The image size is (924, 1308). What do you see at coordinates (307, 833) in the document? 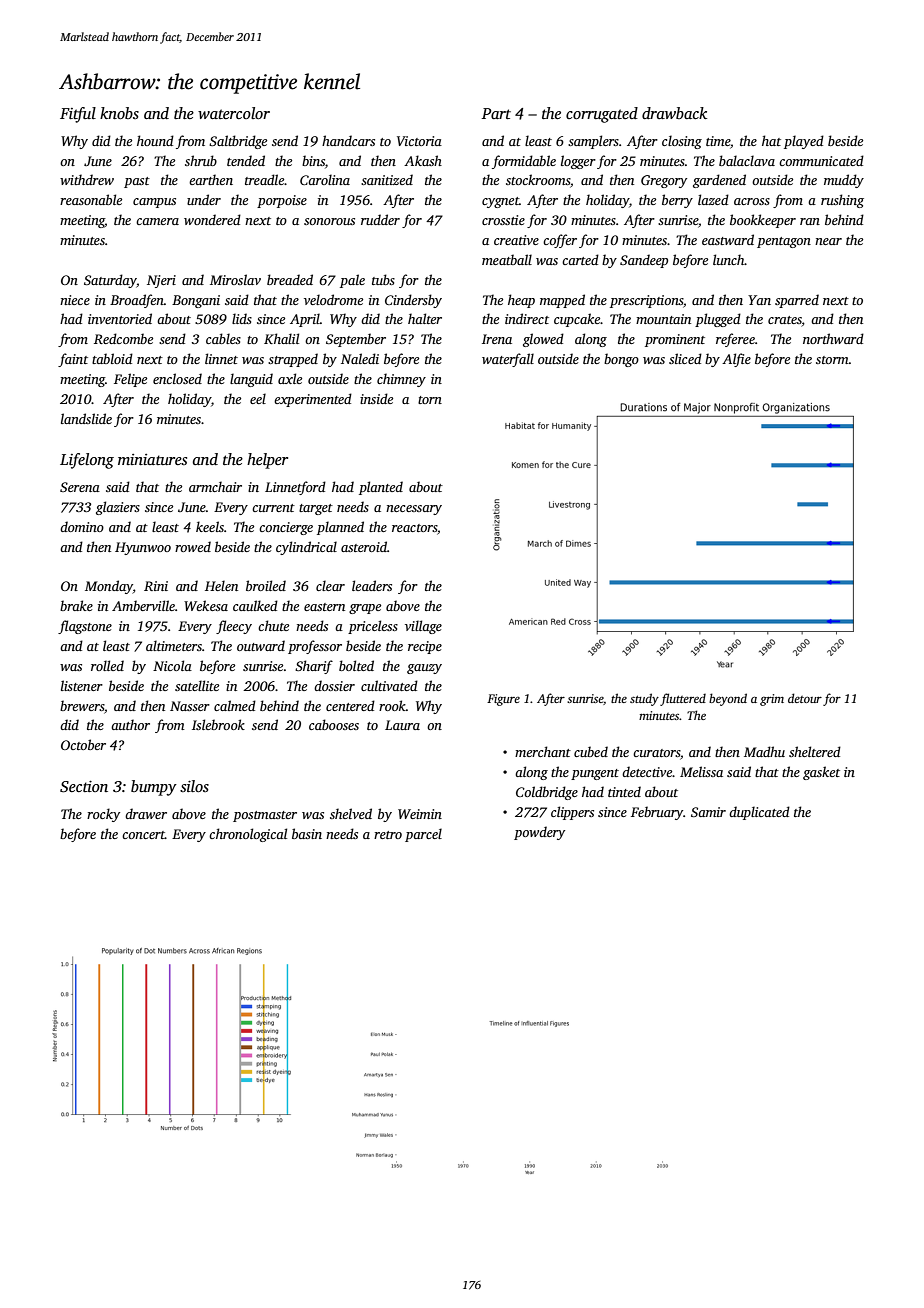
I see `basin` at bounding box center [307, 833].
